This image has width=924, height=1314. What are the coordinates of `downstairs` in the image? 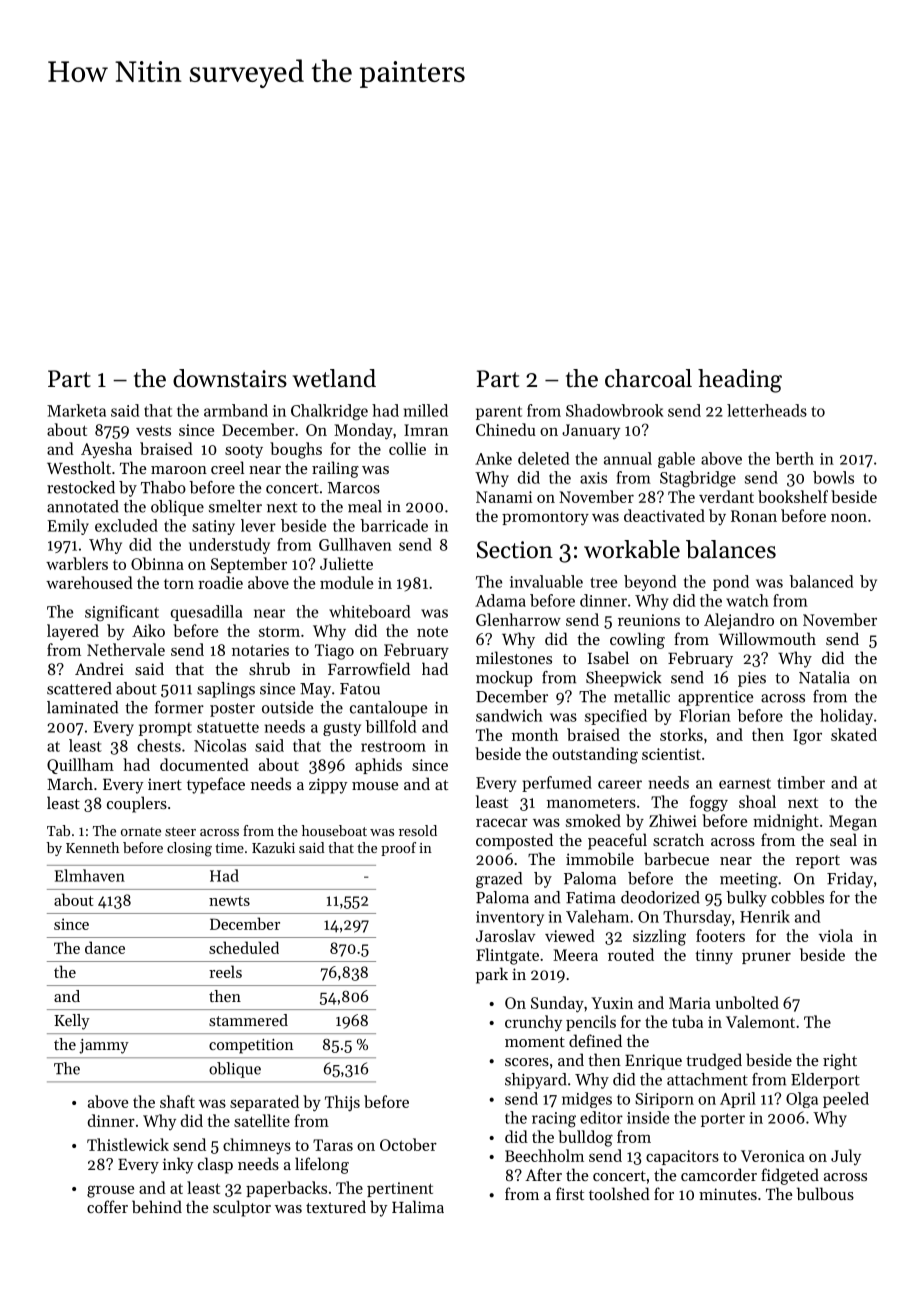 It's located at (230, 378).
